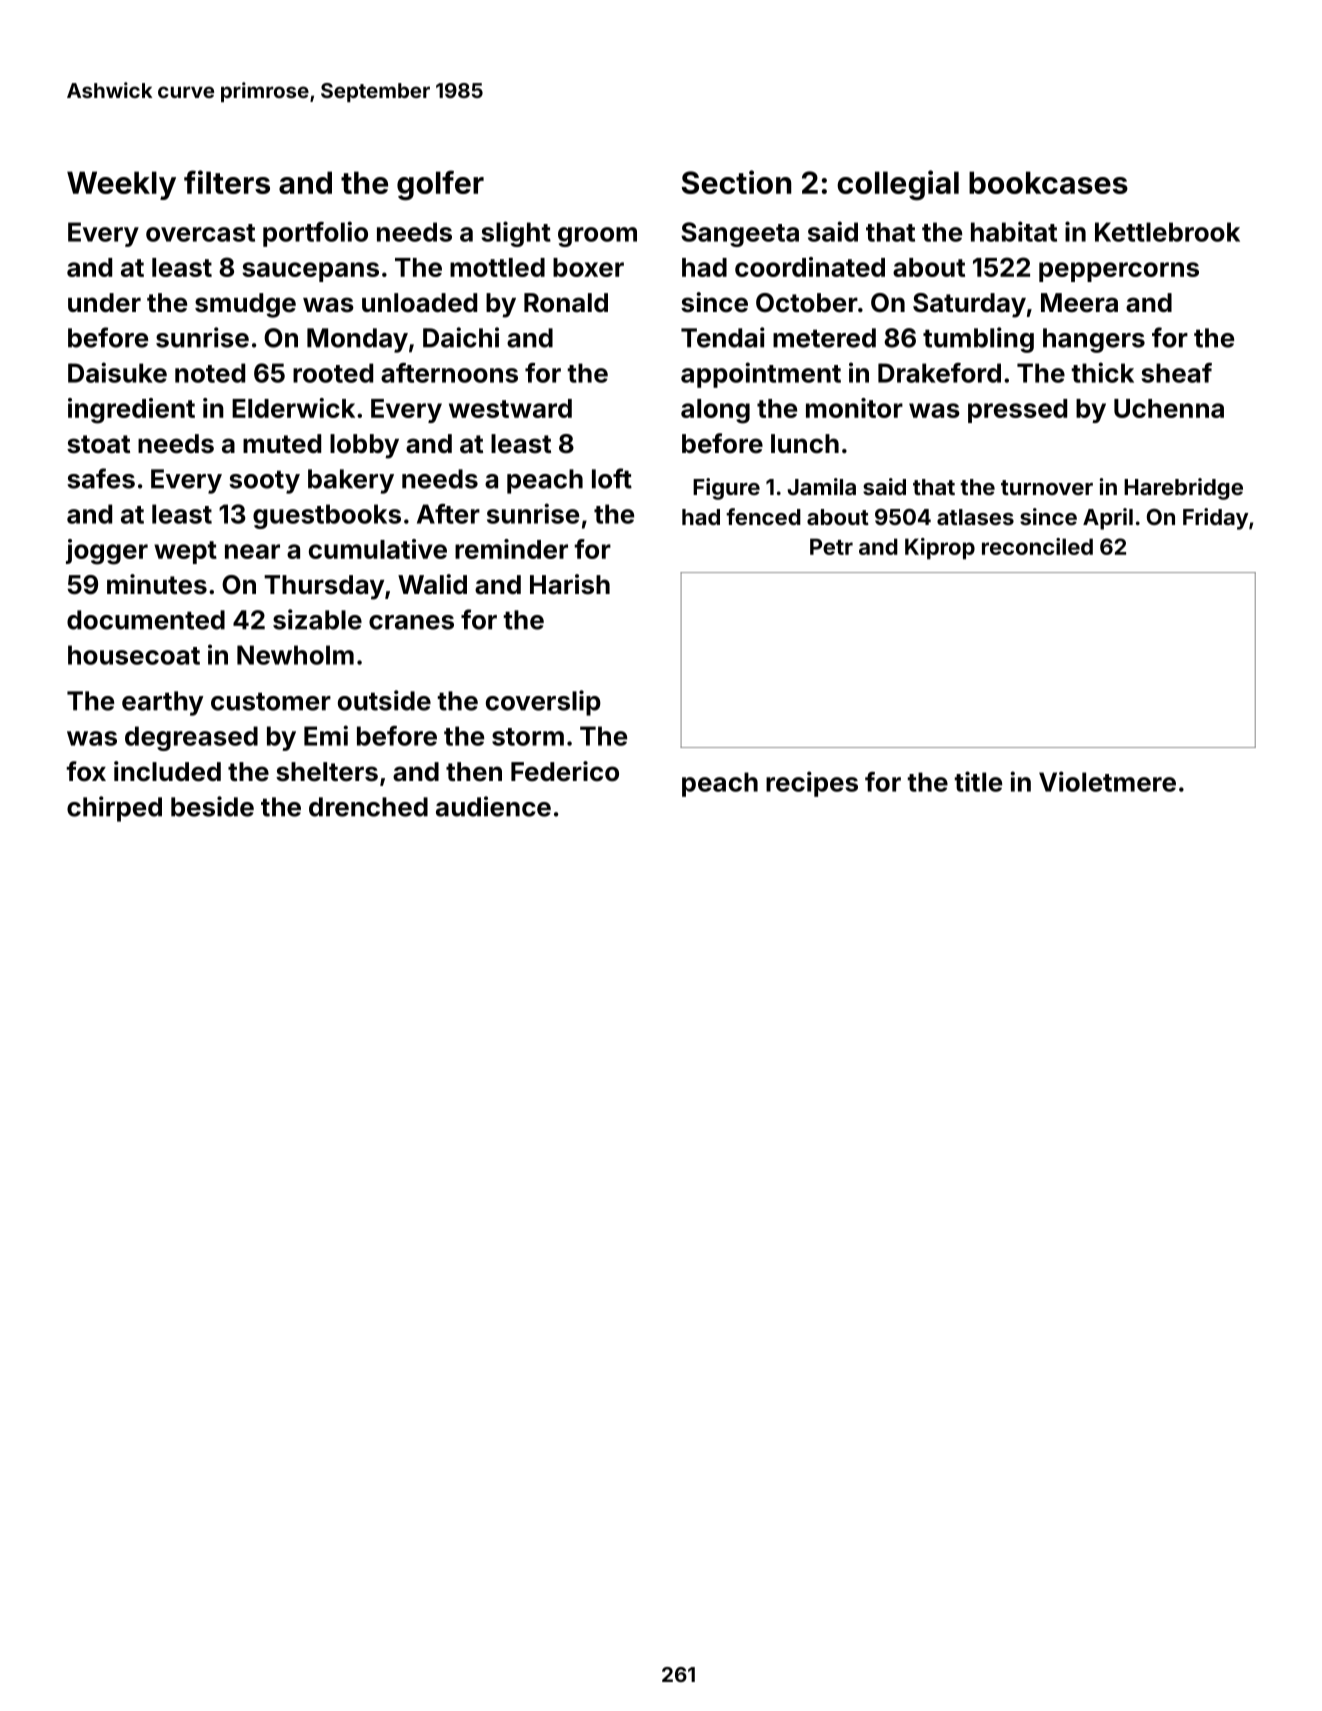 This page has width=1322, height=1711. What do you see at coordinates (440, 185) in the page?
I see `golfer` at bounding box center [440, 185].
